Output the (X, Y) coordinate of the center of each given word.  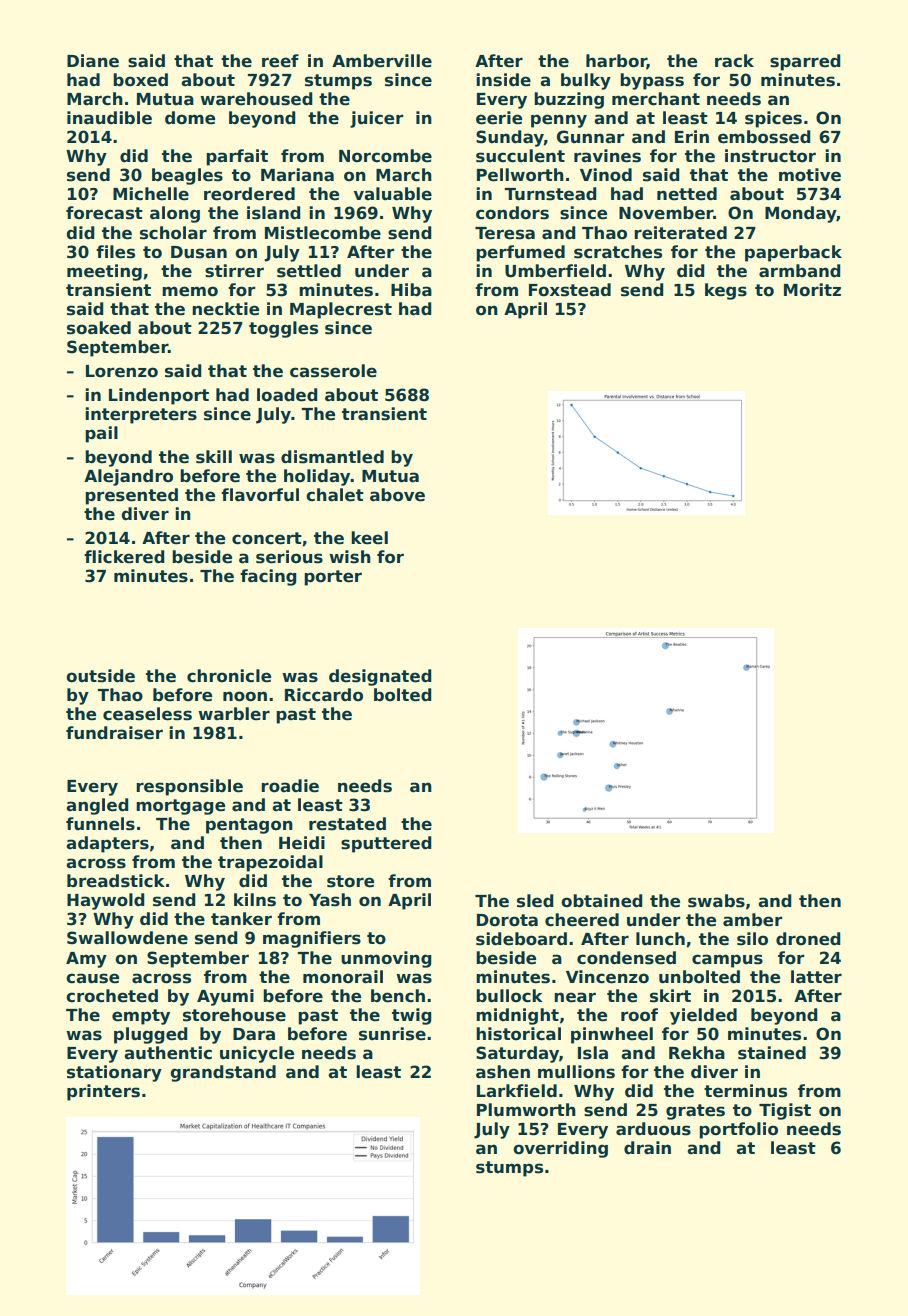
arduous (653, 1129)
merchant (656, 99)
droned (808, 939)
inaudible (109, 118)
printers (103, 1092)
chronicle (229, 676)
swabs (716, 901)
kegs (726, 291)
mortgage (181, 807)
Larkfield (517, 1091)
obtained (602, 901)
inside (504, 80)
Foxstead (570, 290)
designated (380, 677)
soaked (99, 328)
